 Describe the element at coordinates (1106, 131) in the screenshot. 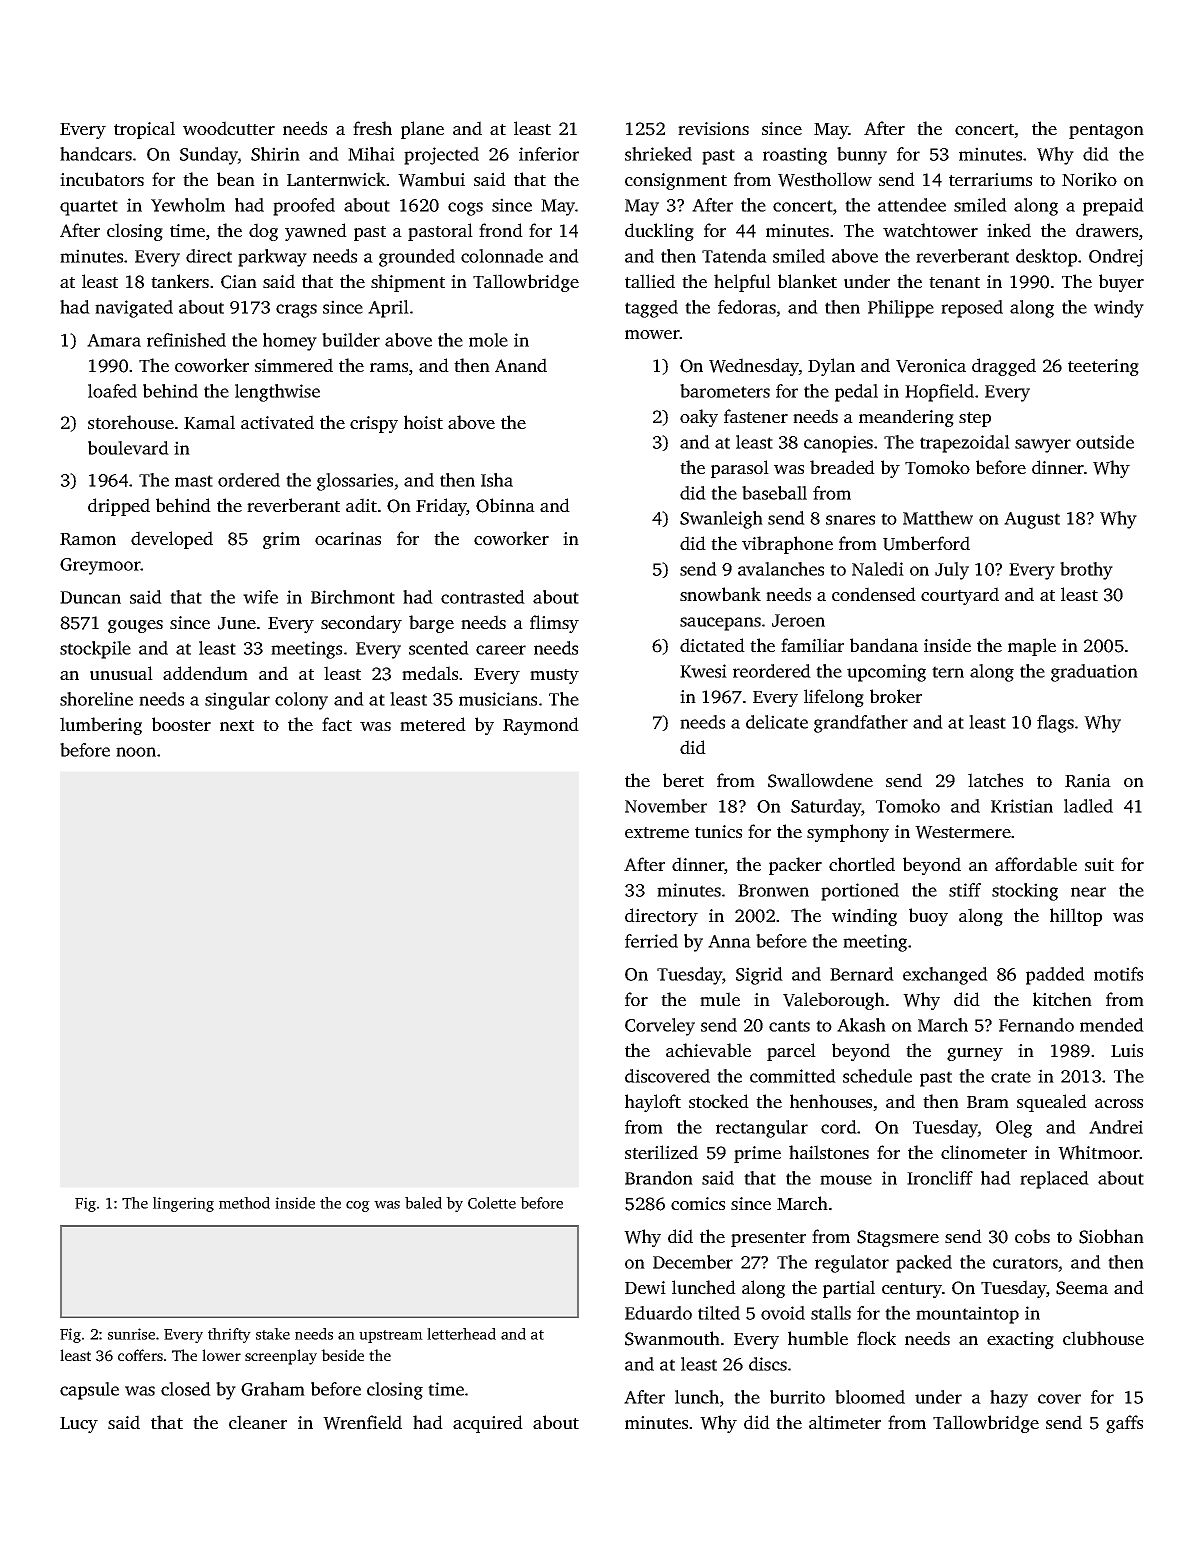

I see `pentagon` at that location.
